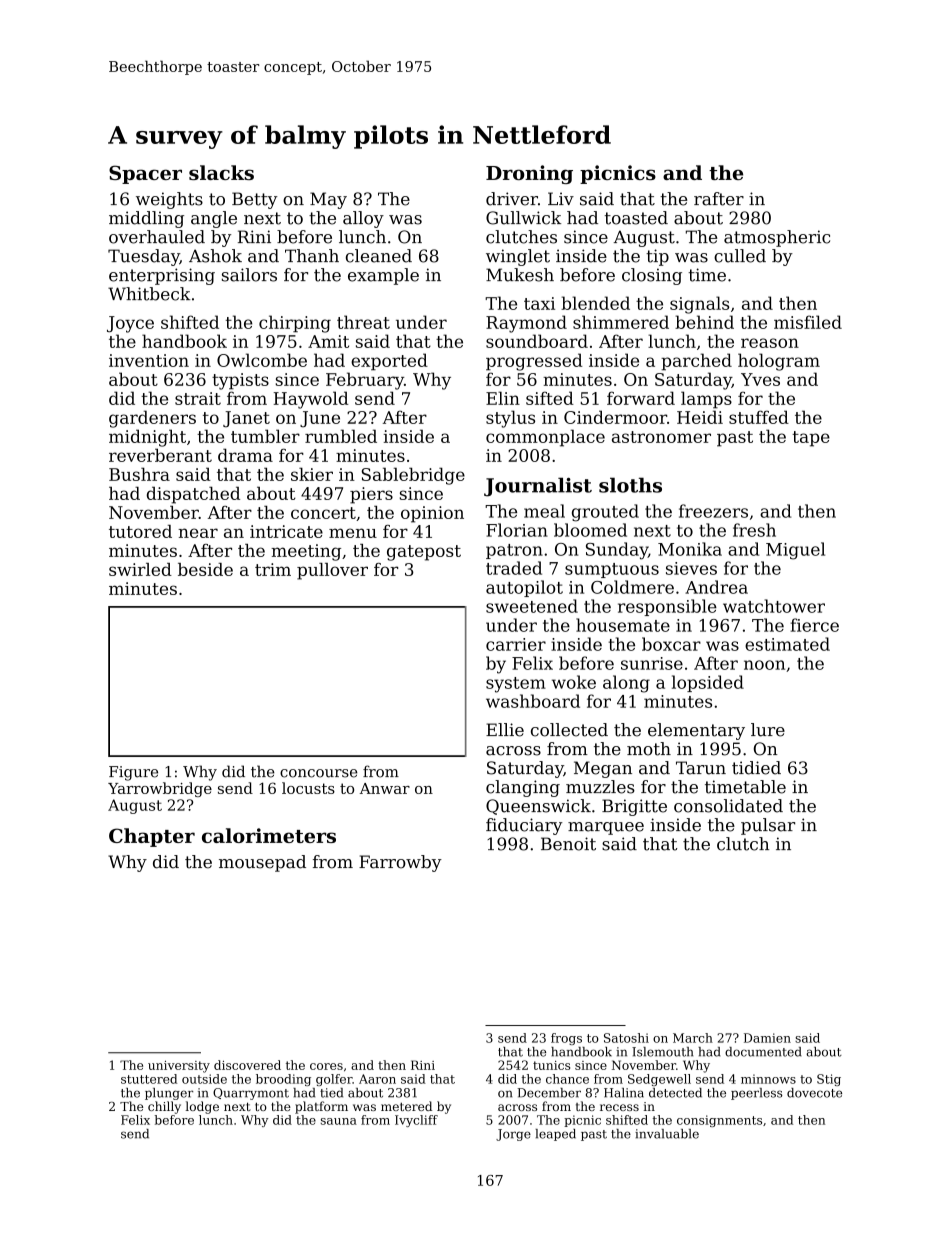  I want to click on university, so click(179, 1067).
